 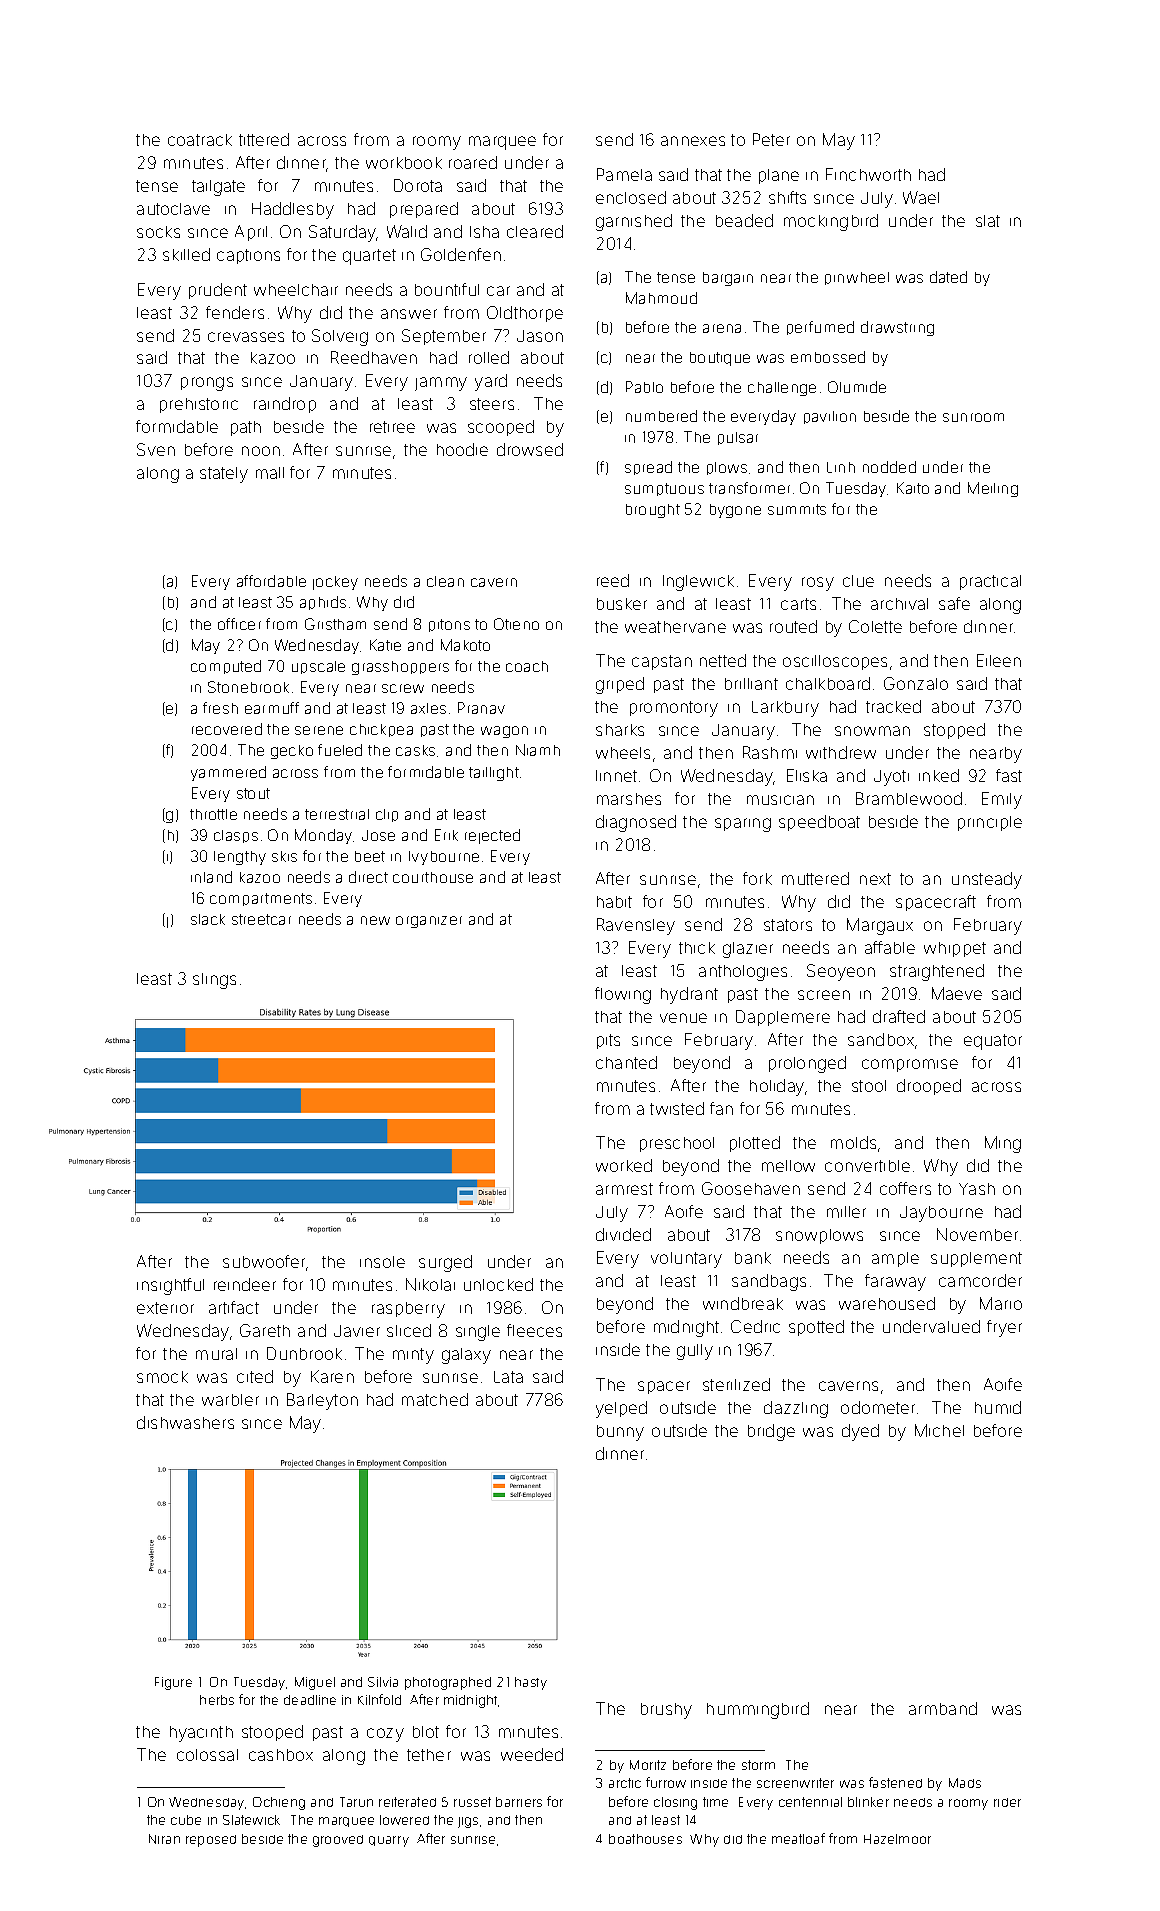 What do you see at coordinates (532, 1754) in the image?
I see `weeded` at bounding box center [532, 1754].
